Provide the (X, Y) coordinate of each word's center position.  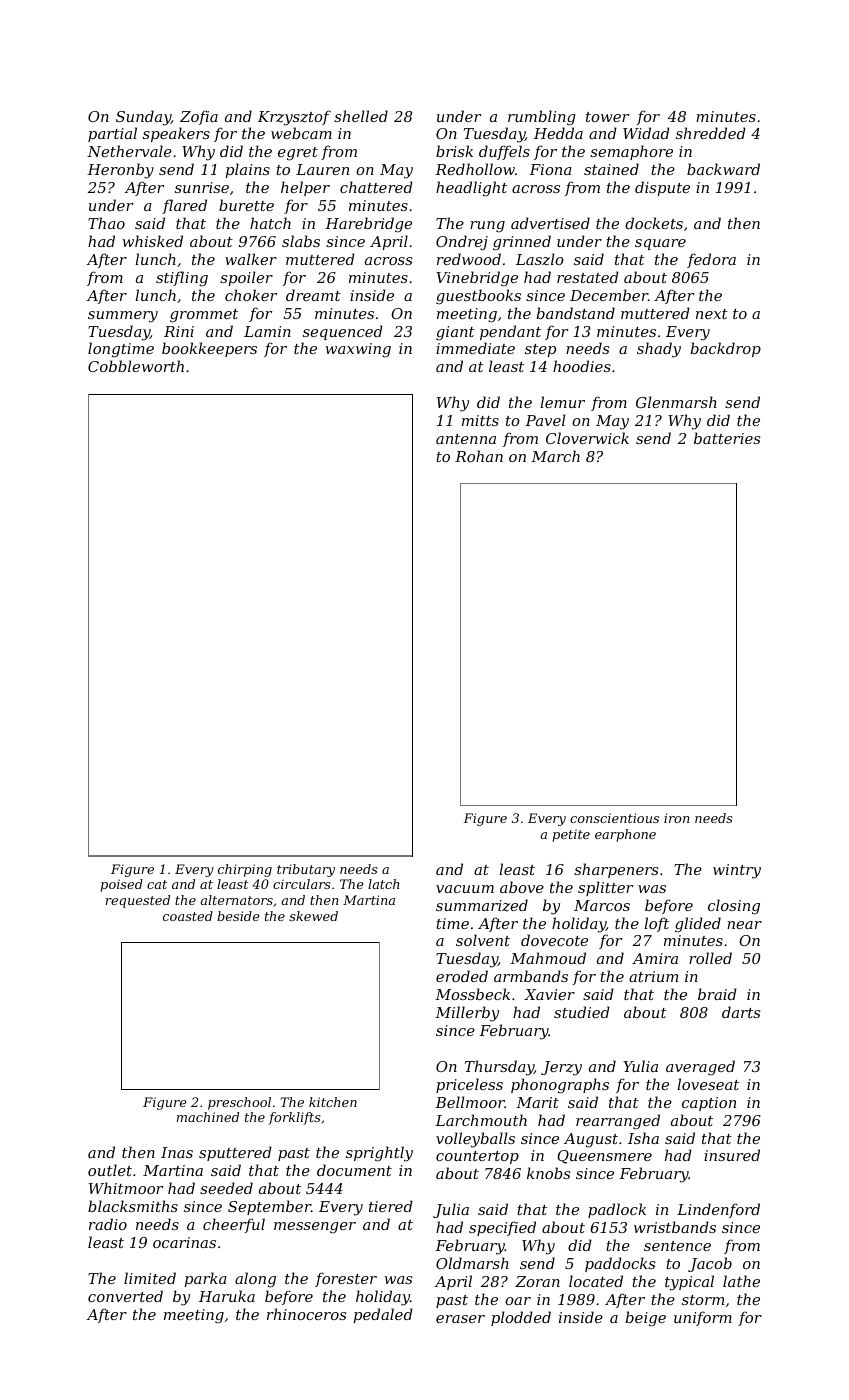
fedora (711, 260)
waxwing (358, 350)
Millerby (467, 1014)
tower (607, 117)
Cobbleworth (136, 366)
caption (709, 1104)
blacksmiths (133, 1206)
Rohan (479, 456)
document (354, 1170)
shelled (361, 116)
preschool (239, 1103)
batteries (727, 438)
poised (121, 885)
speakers (176, 134)
